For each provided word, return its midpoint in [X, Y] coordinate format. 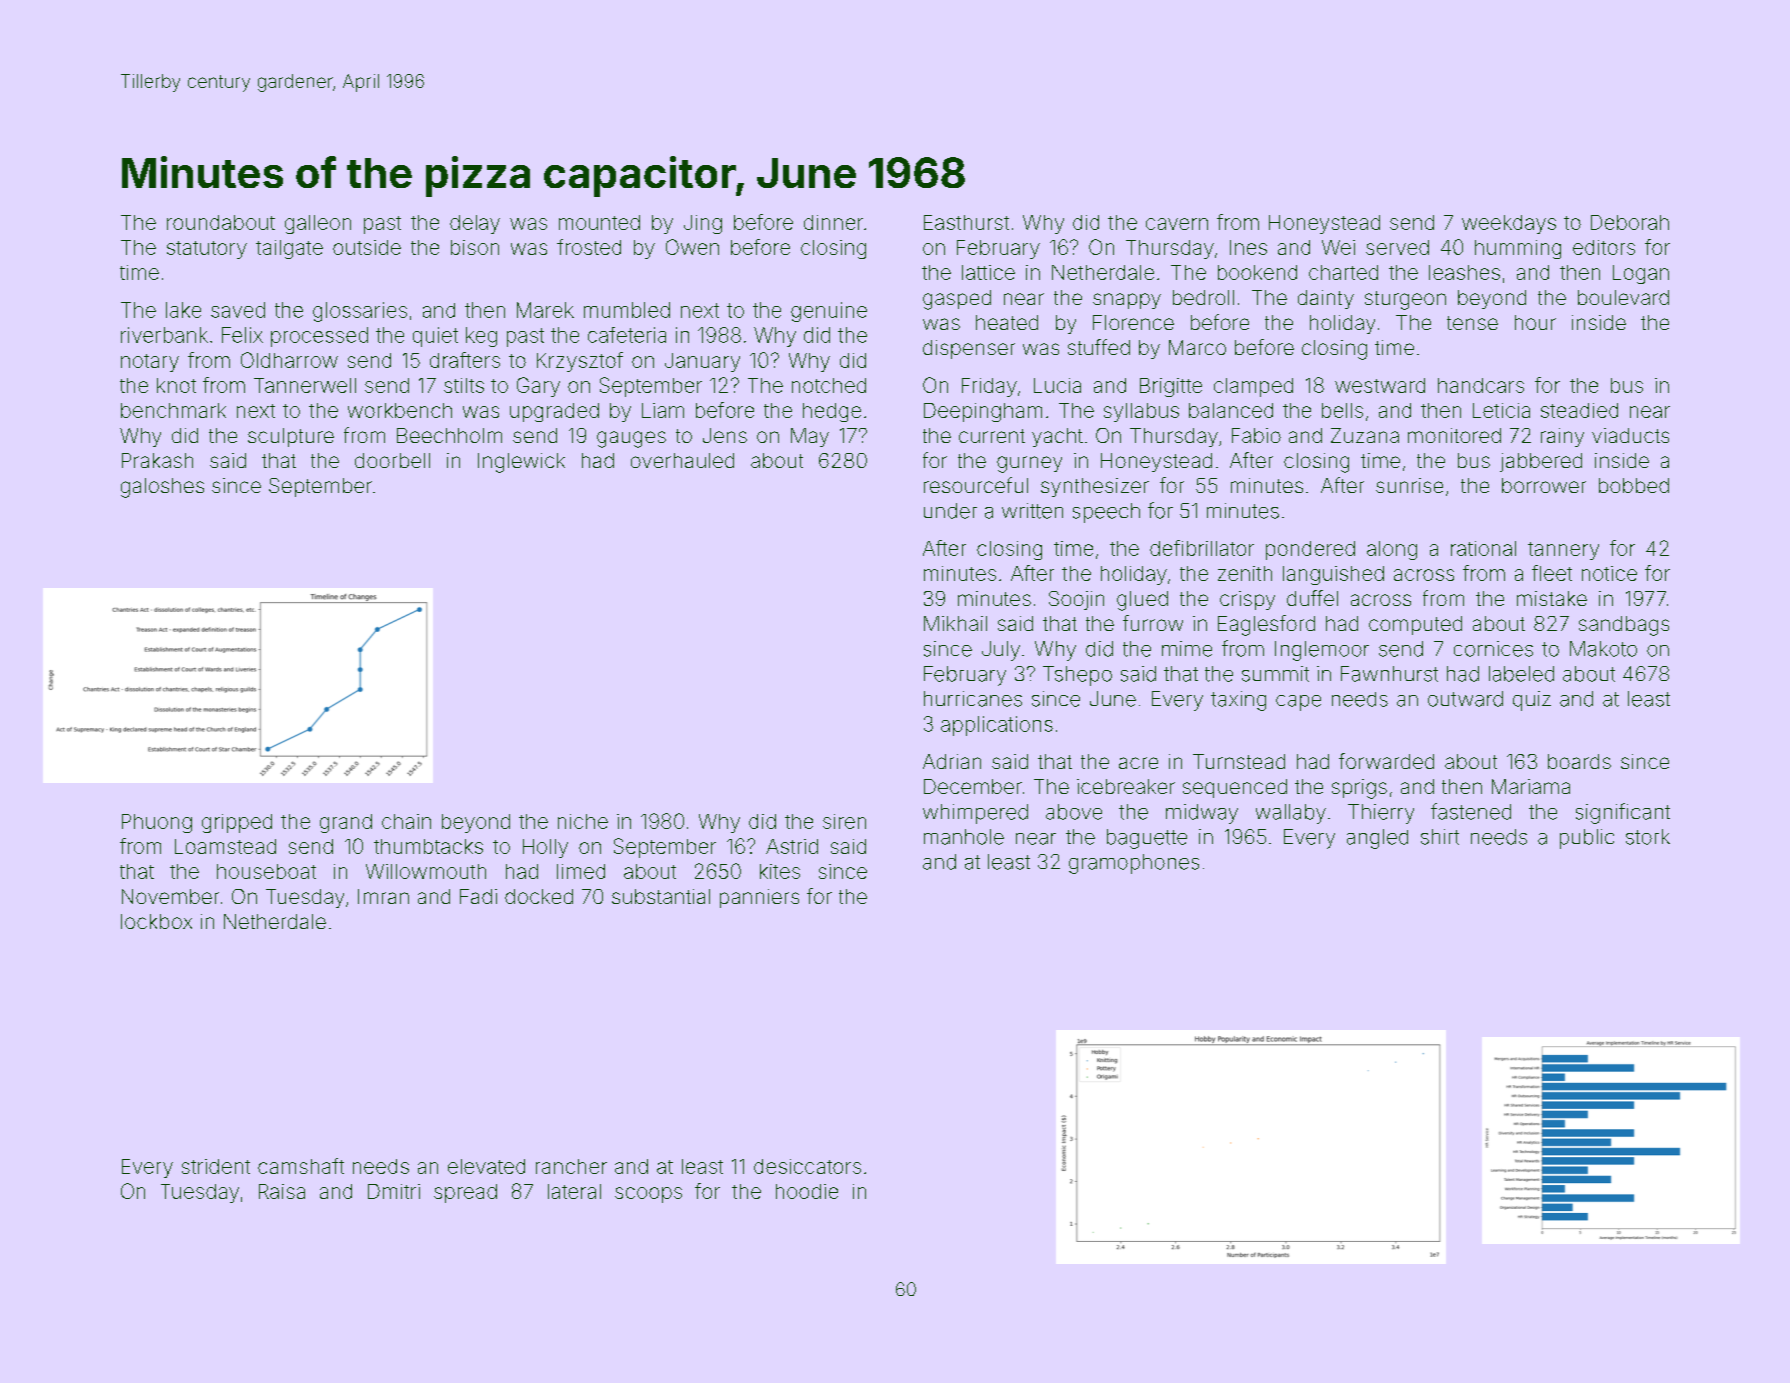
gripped [237, 823]
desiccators [807, 1166]
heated [1007, 322]
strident [216, 1166]
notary [150, 363]
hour [1535, 322]
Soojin [1076, 600]
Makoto [1603, 649]
